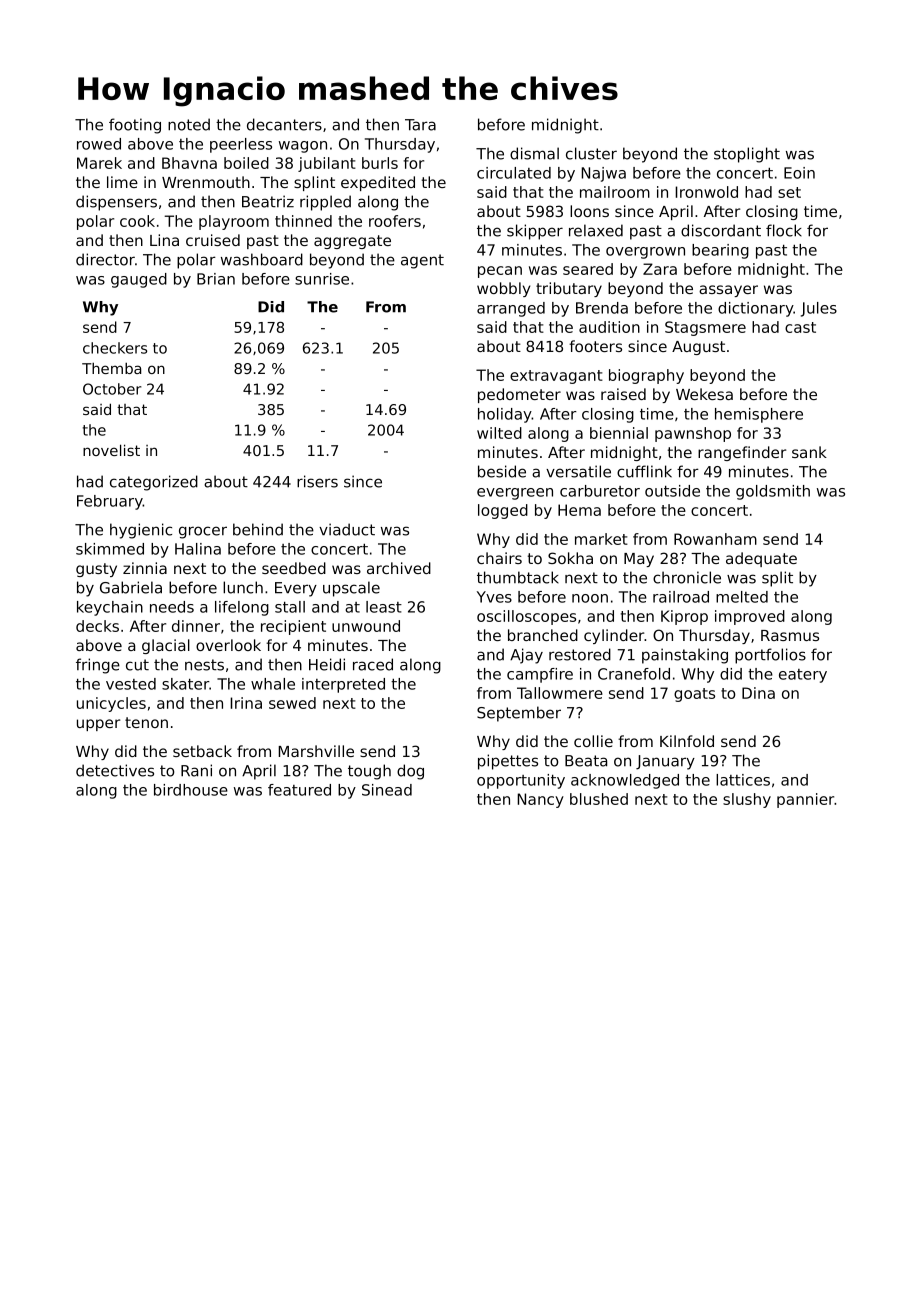 This document has height=1314, width=924. What do you see at coordinates (634, 674) in the document?
I see `Cranefold` at bounding box center [634, 674].
